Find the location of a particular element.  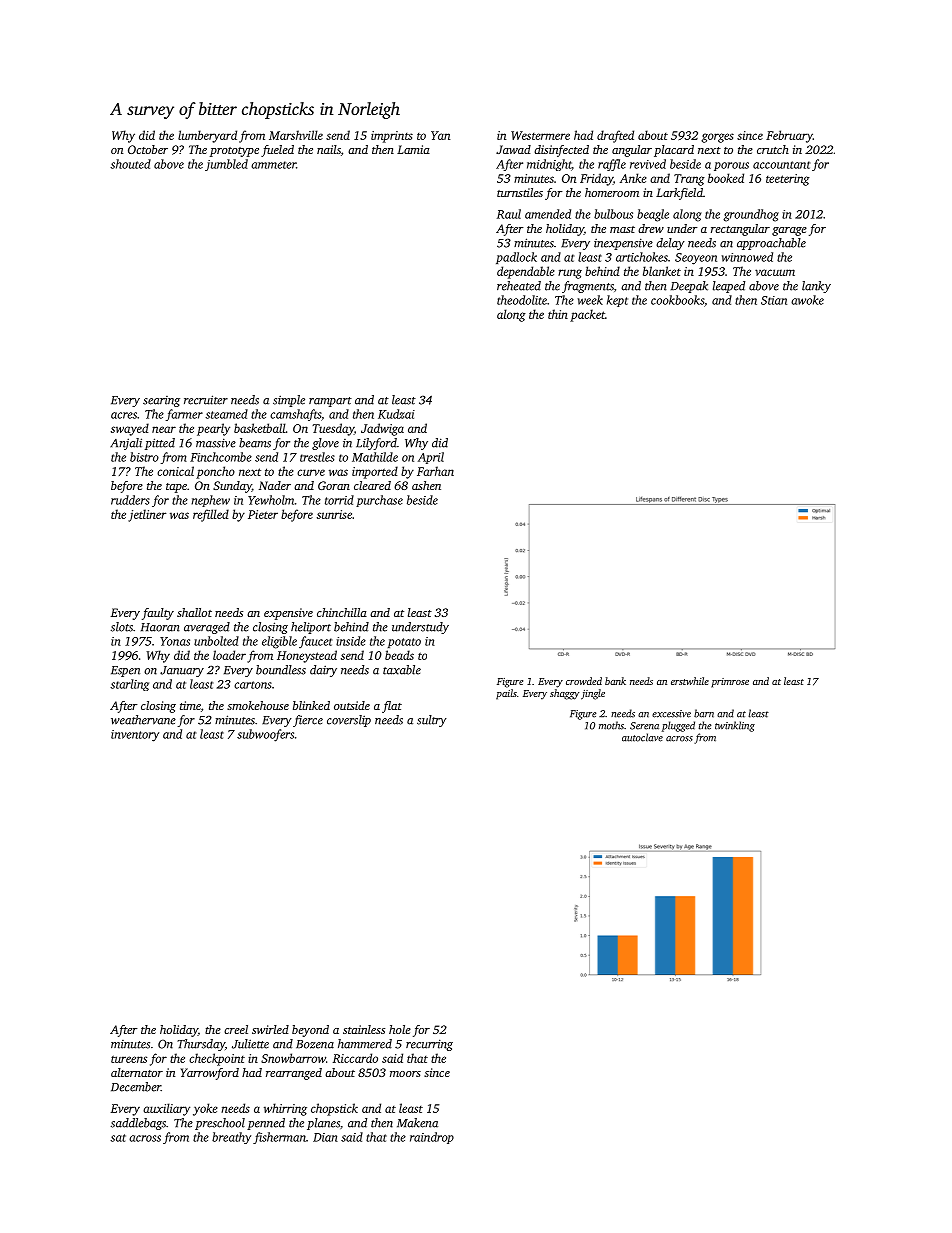

breathy is located at coordinates (231, 1138).
